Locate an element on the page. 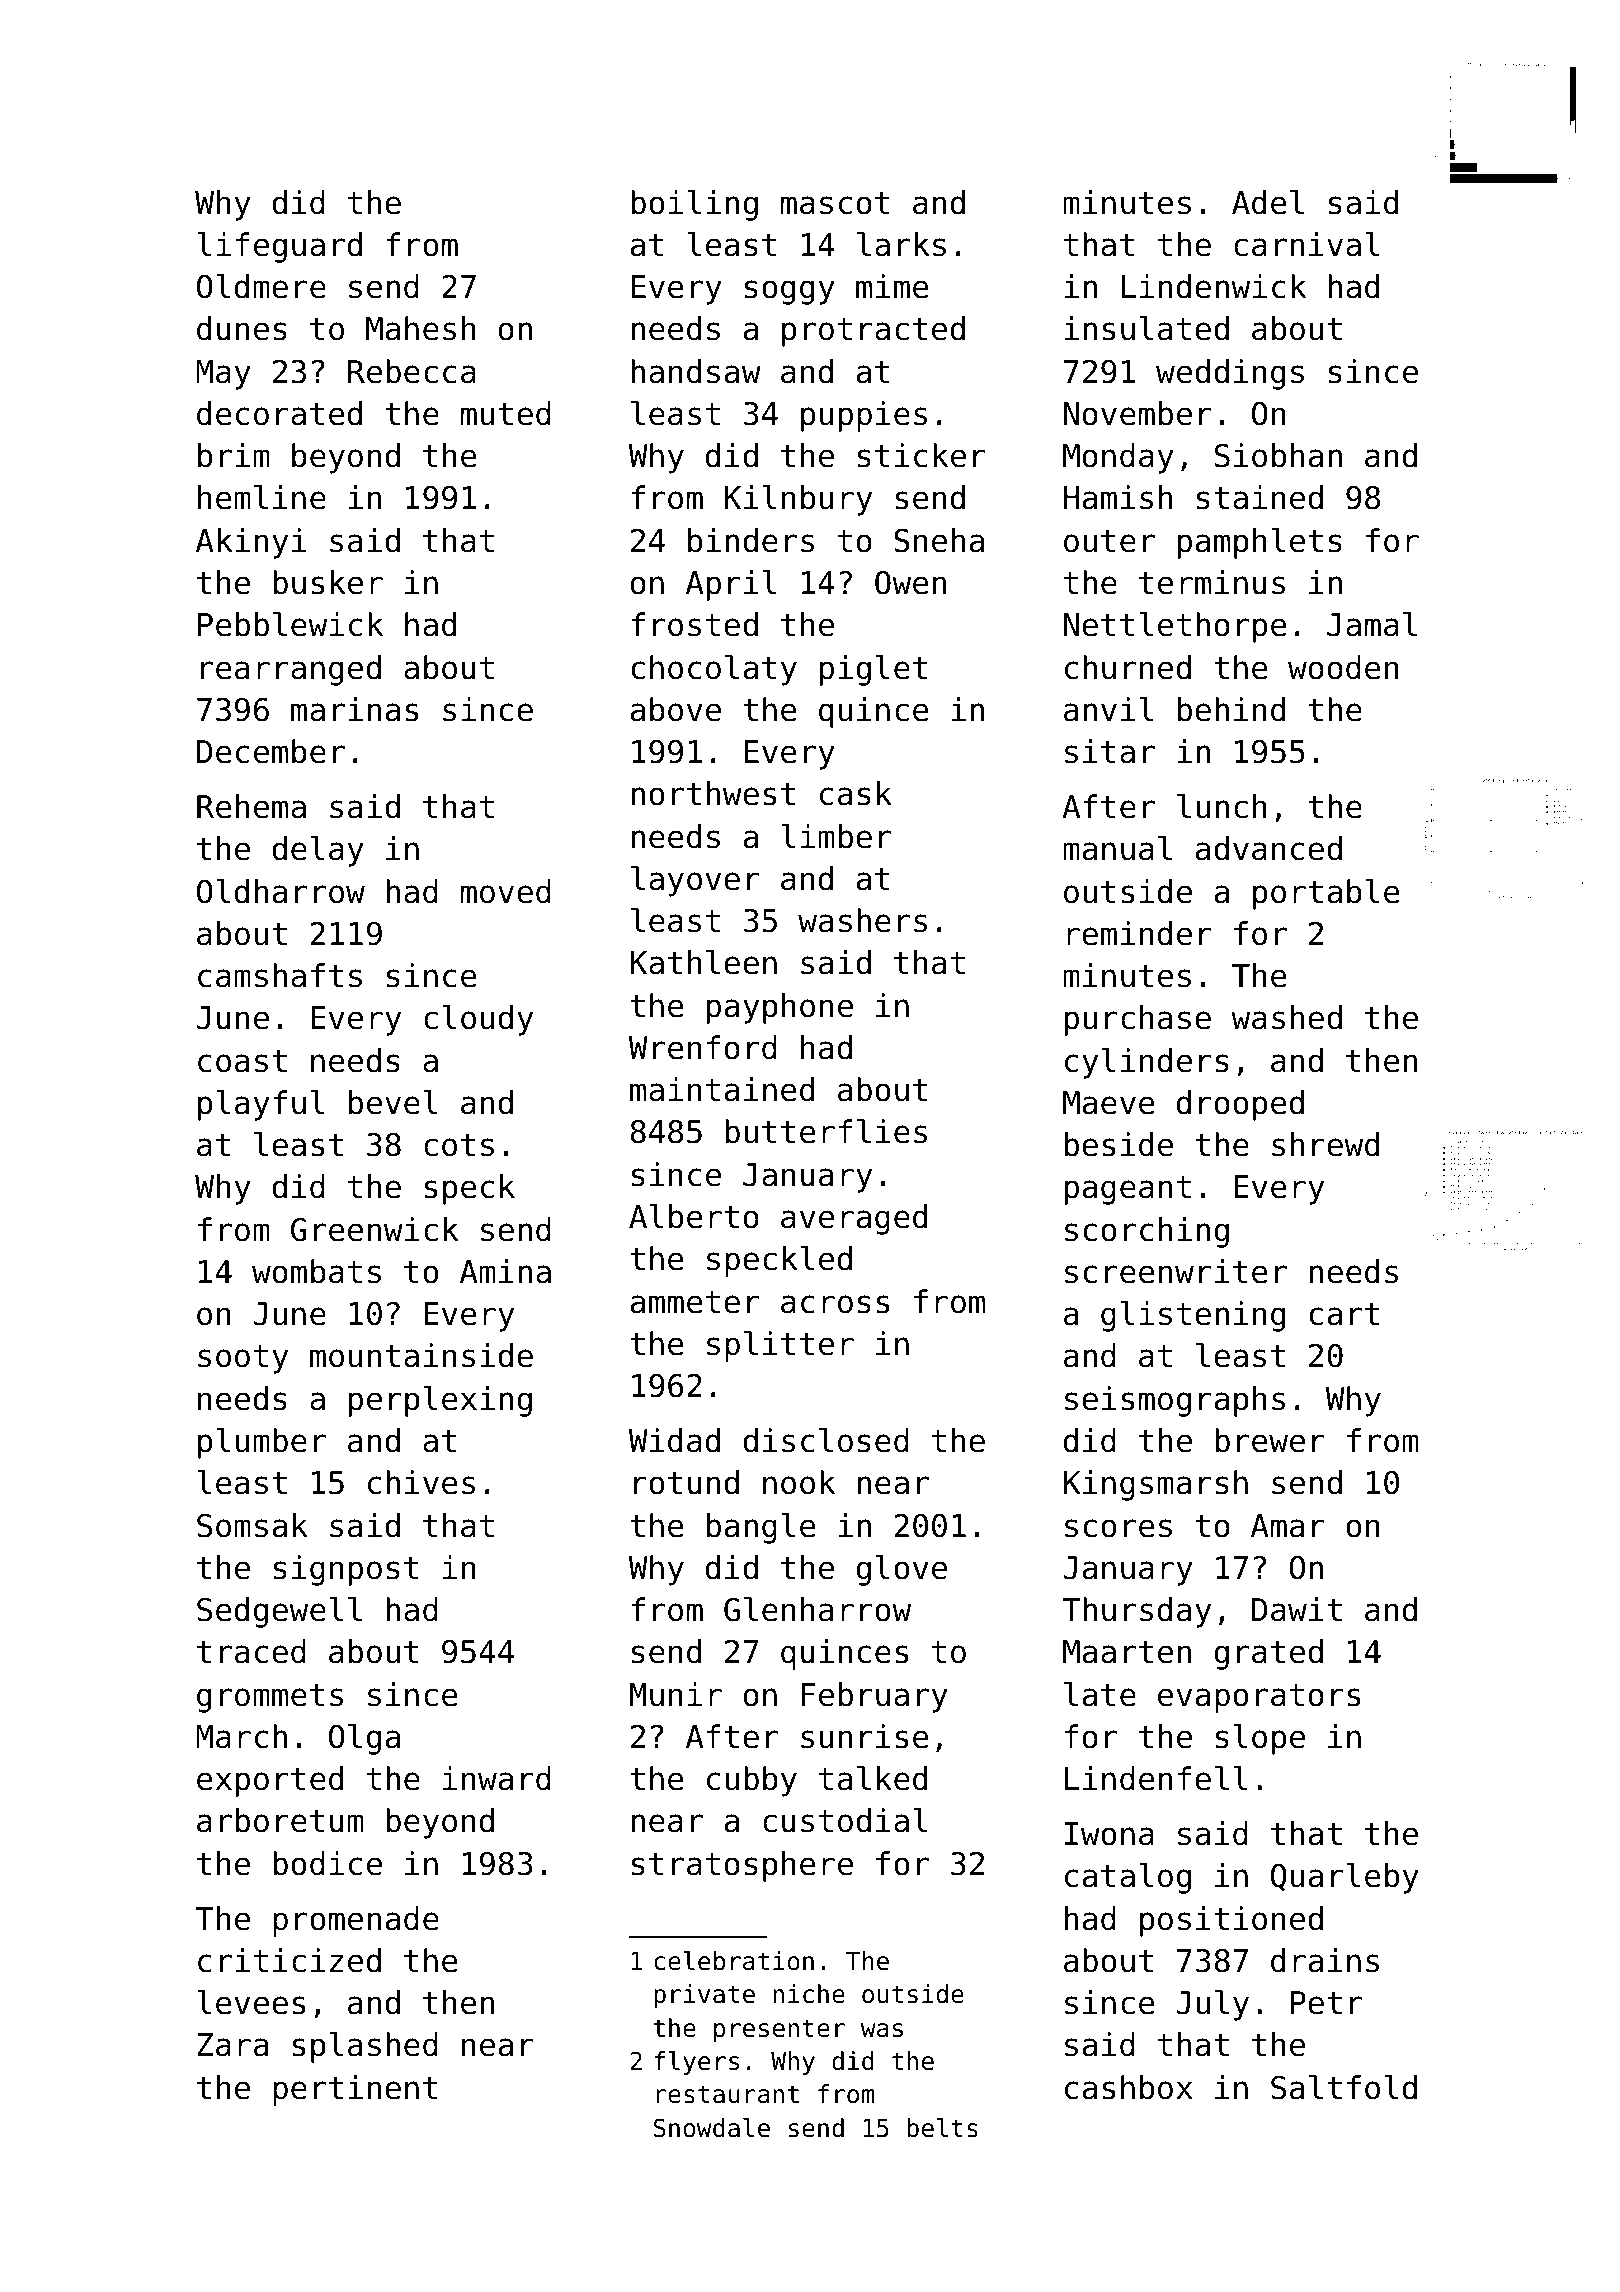  brim is located at coordinates (234, 455).
